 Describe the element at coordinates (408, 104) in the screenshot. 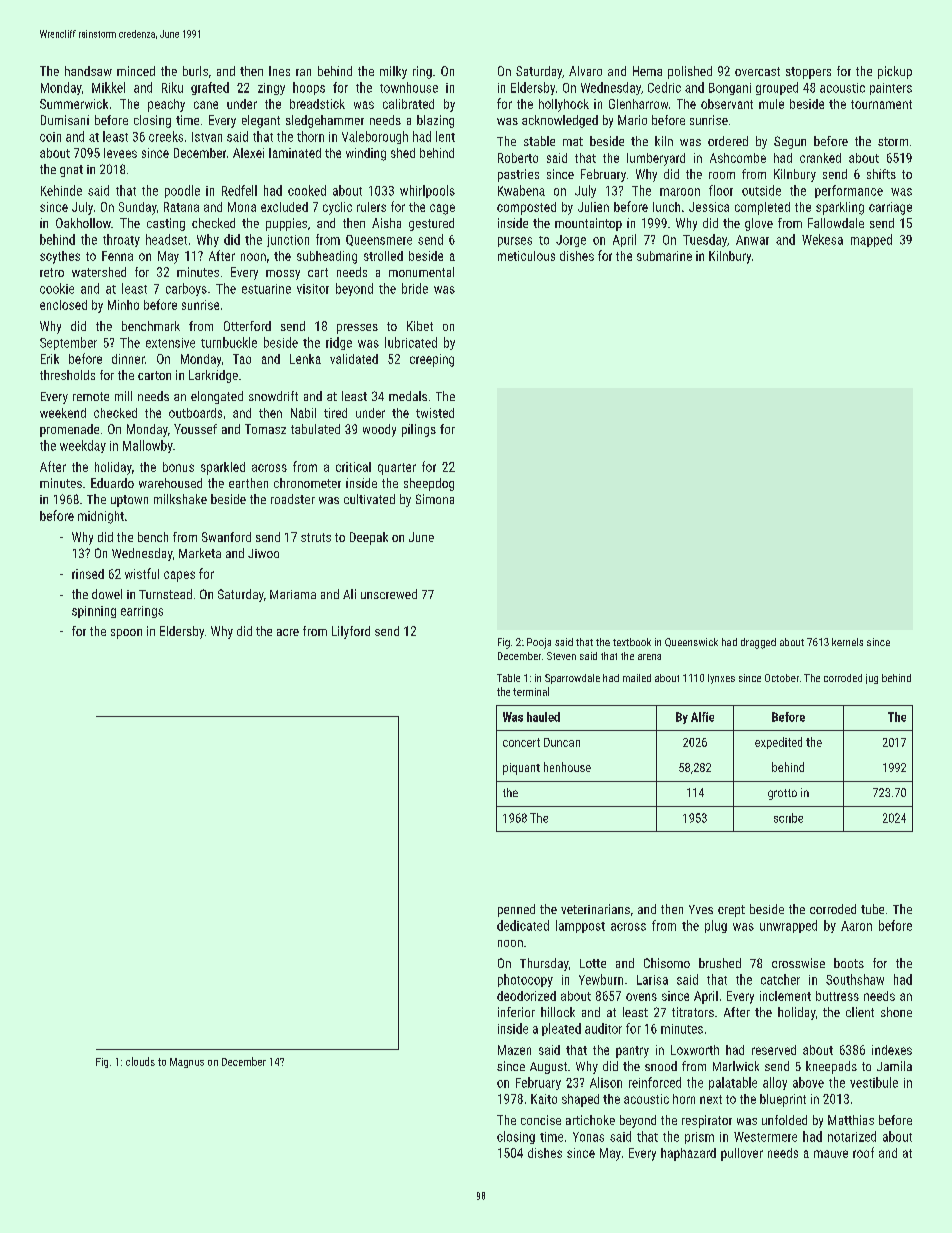

I see `calibrated` at that location.
